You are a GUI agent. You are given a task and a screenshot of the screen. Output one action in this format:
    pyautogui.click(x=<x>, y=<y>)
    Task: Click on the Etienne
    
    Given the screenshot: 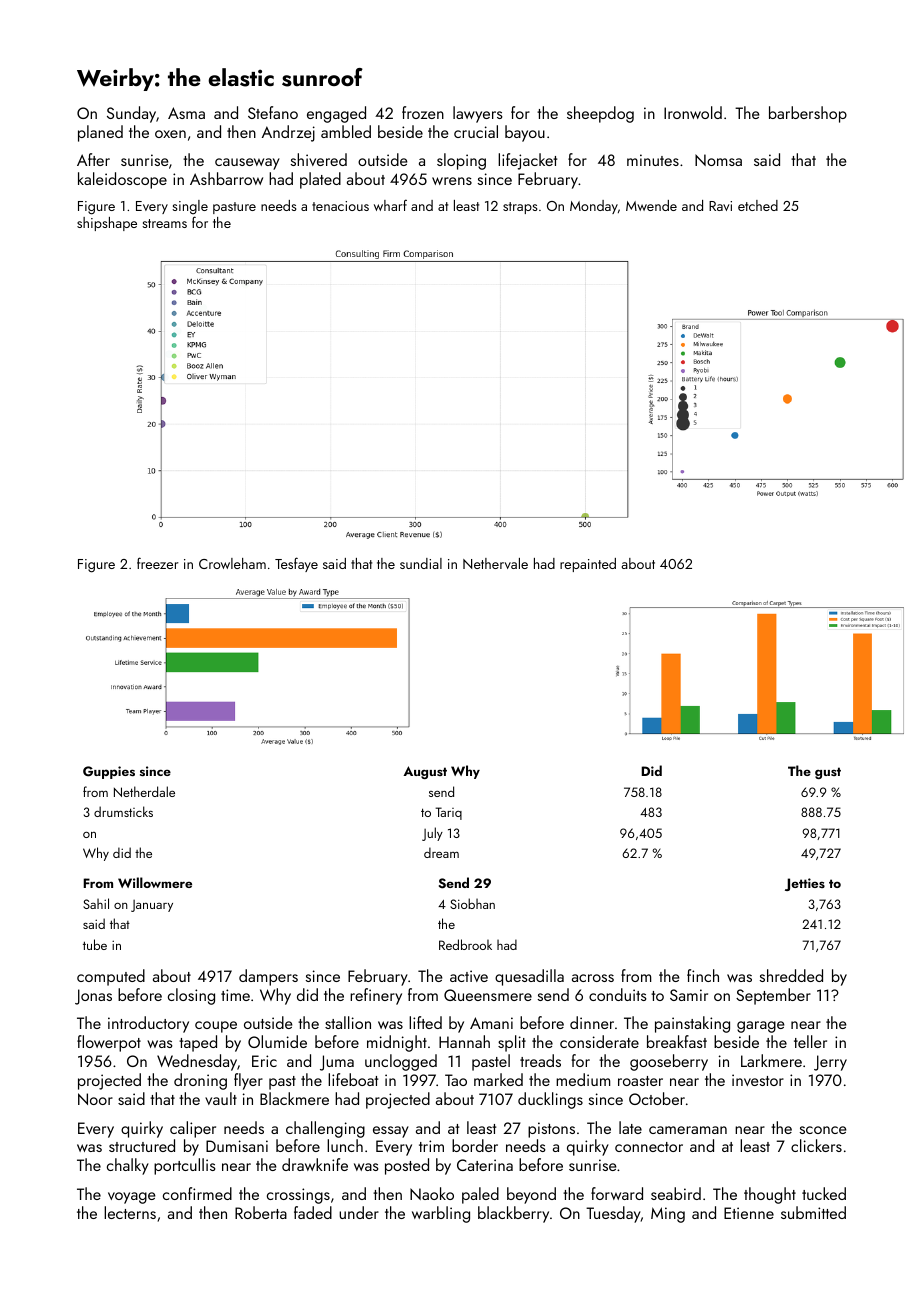 What is the action you would take?
    pyautogui.click(x=749, y=1213)
